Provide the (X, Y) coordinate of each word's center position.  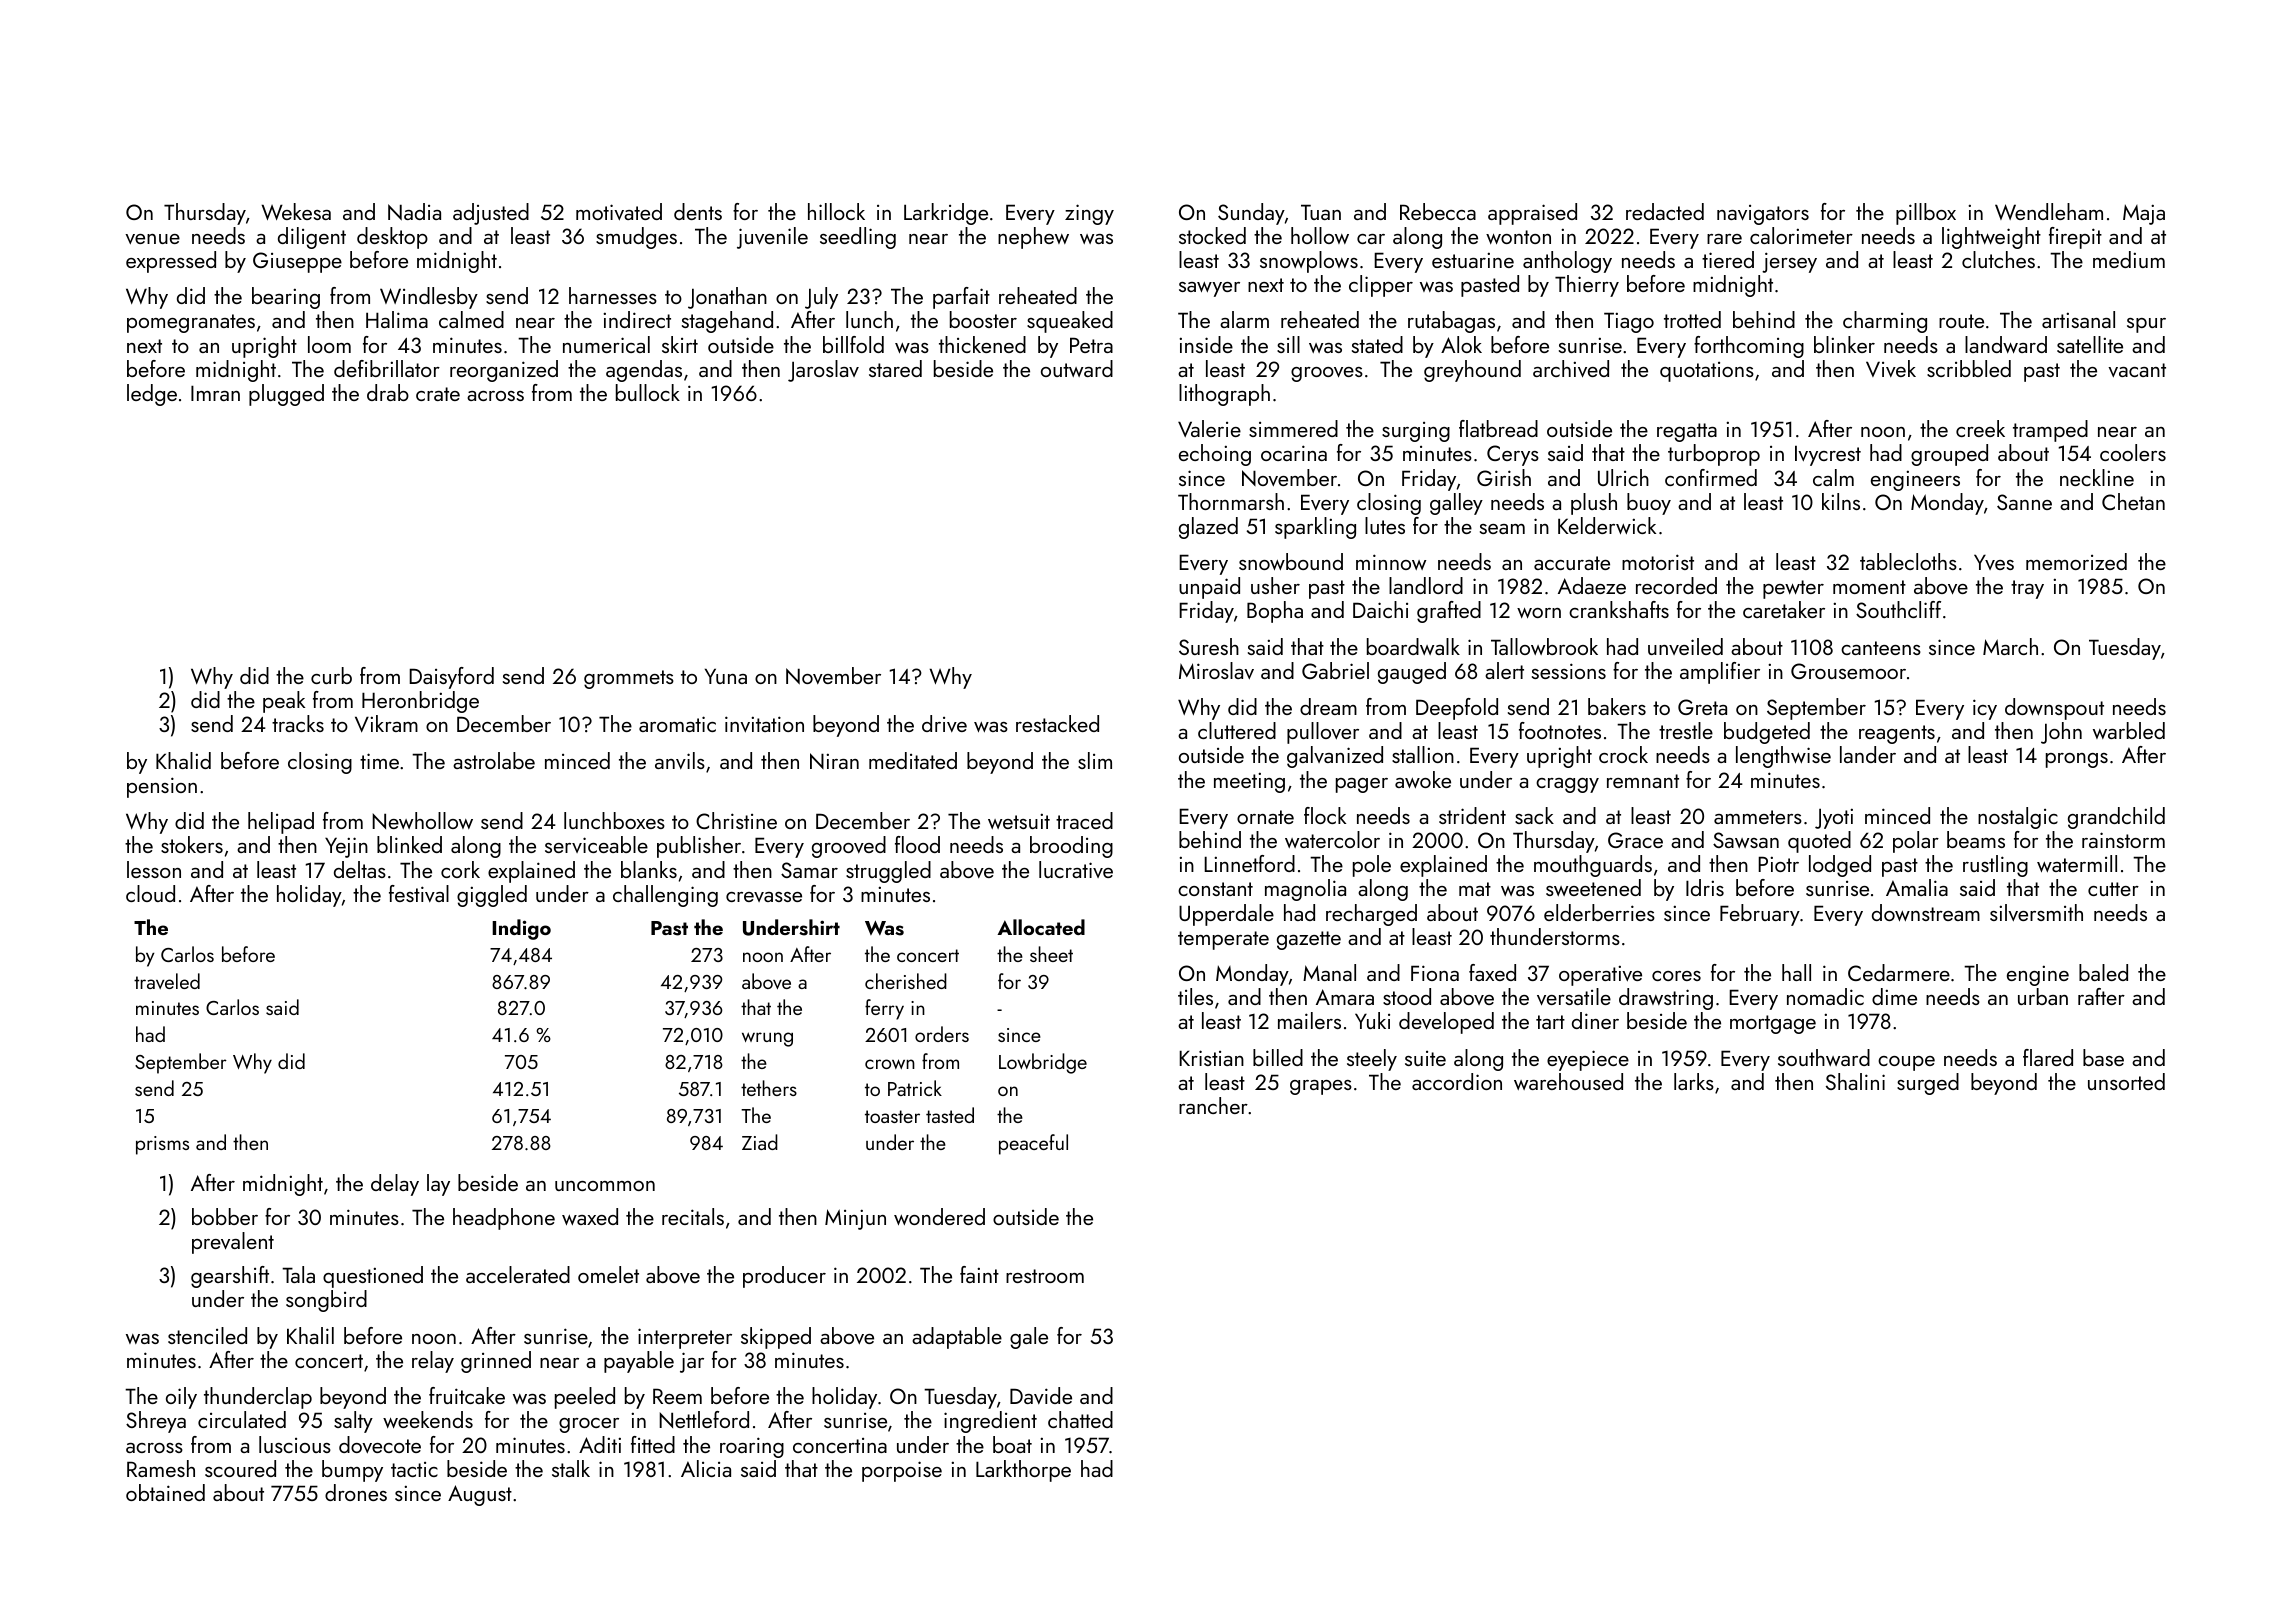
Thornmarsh (1231, 501)
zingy (1089, 214)
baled (2103, 972)
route (1961, 321)
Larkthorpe (1023, 1471)
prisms (162, 1145)
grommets (629, 679)
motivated (619, 211)
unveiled (1685, 646)
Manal (1329, 972)
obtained (165, 1492)
